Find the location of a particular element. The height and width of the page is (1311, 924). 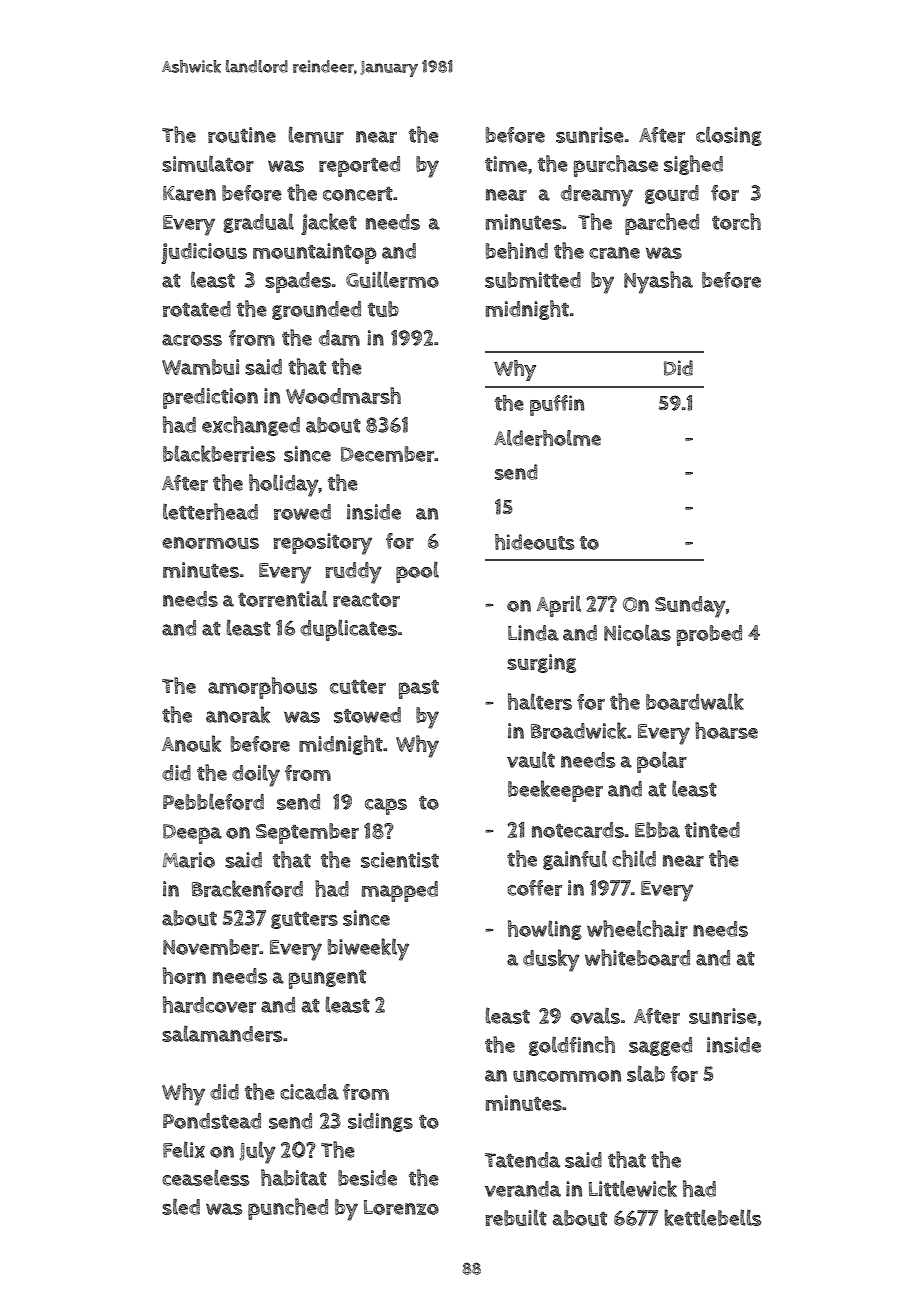

routine is located at coordinates (242, 135).
